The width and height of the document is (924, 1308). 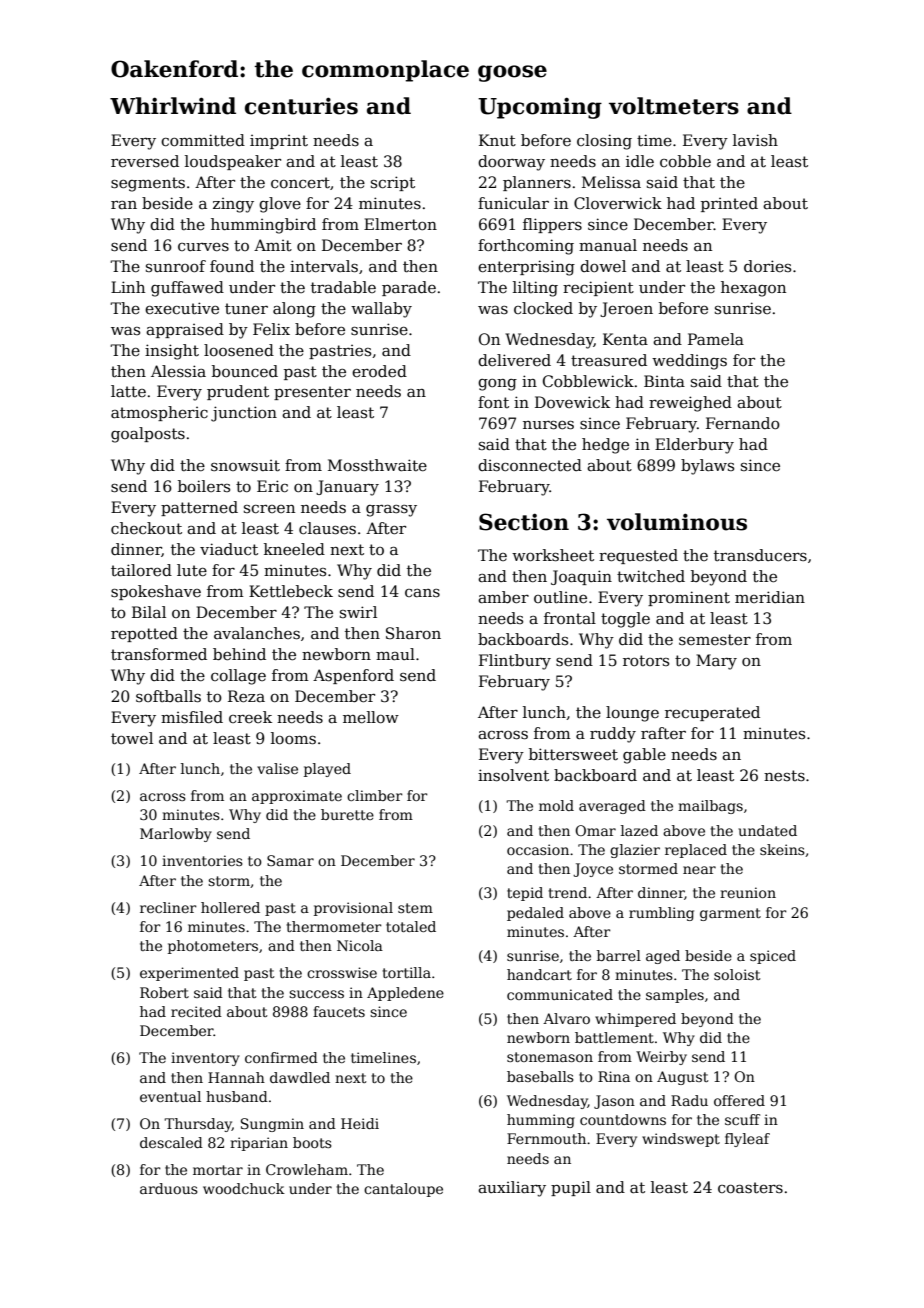 I want to click on centuries, so click(x=301, y=106).
